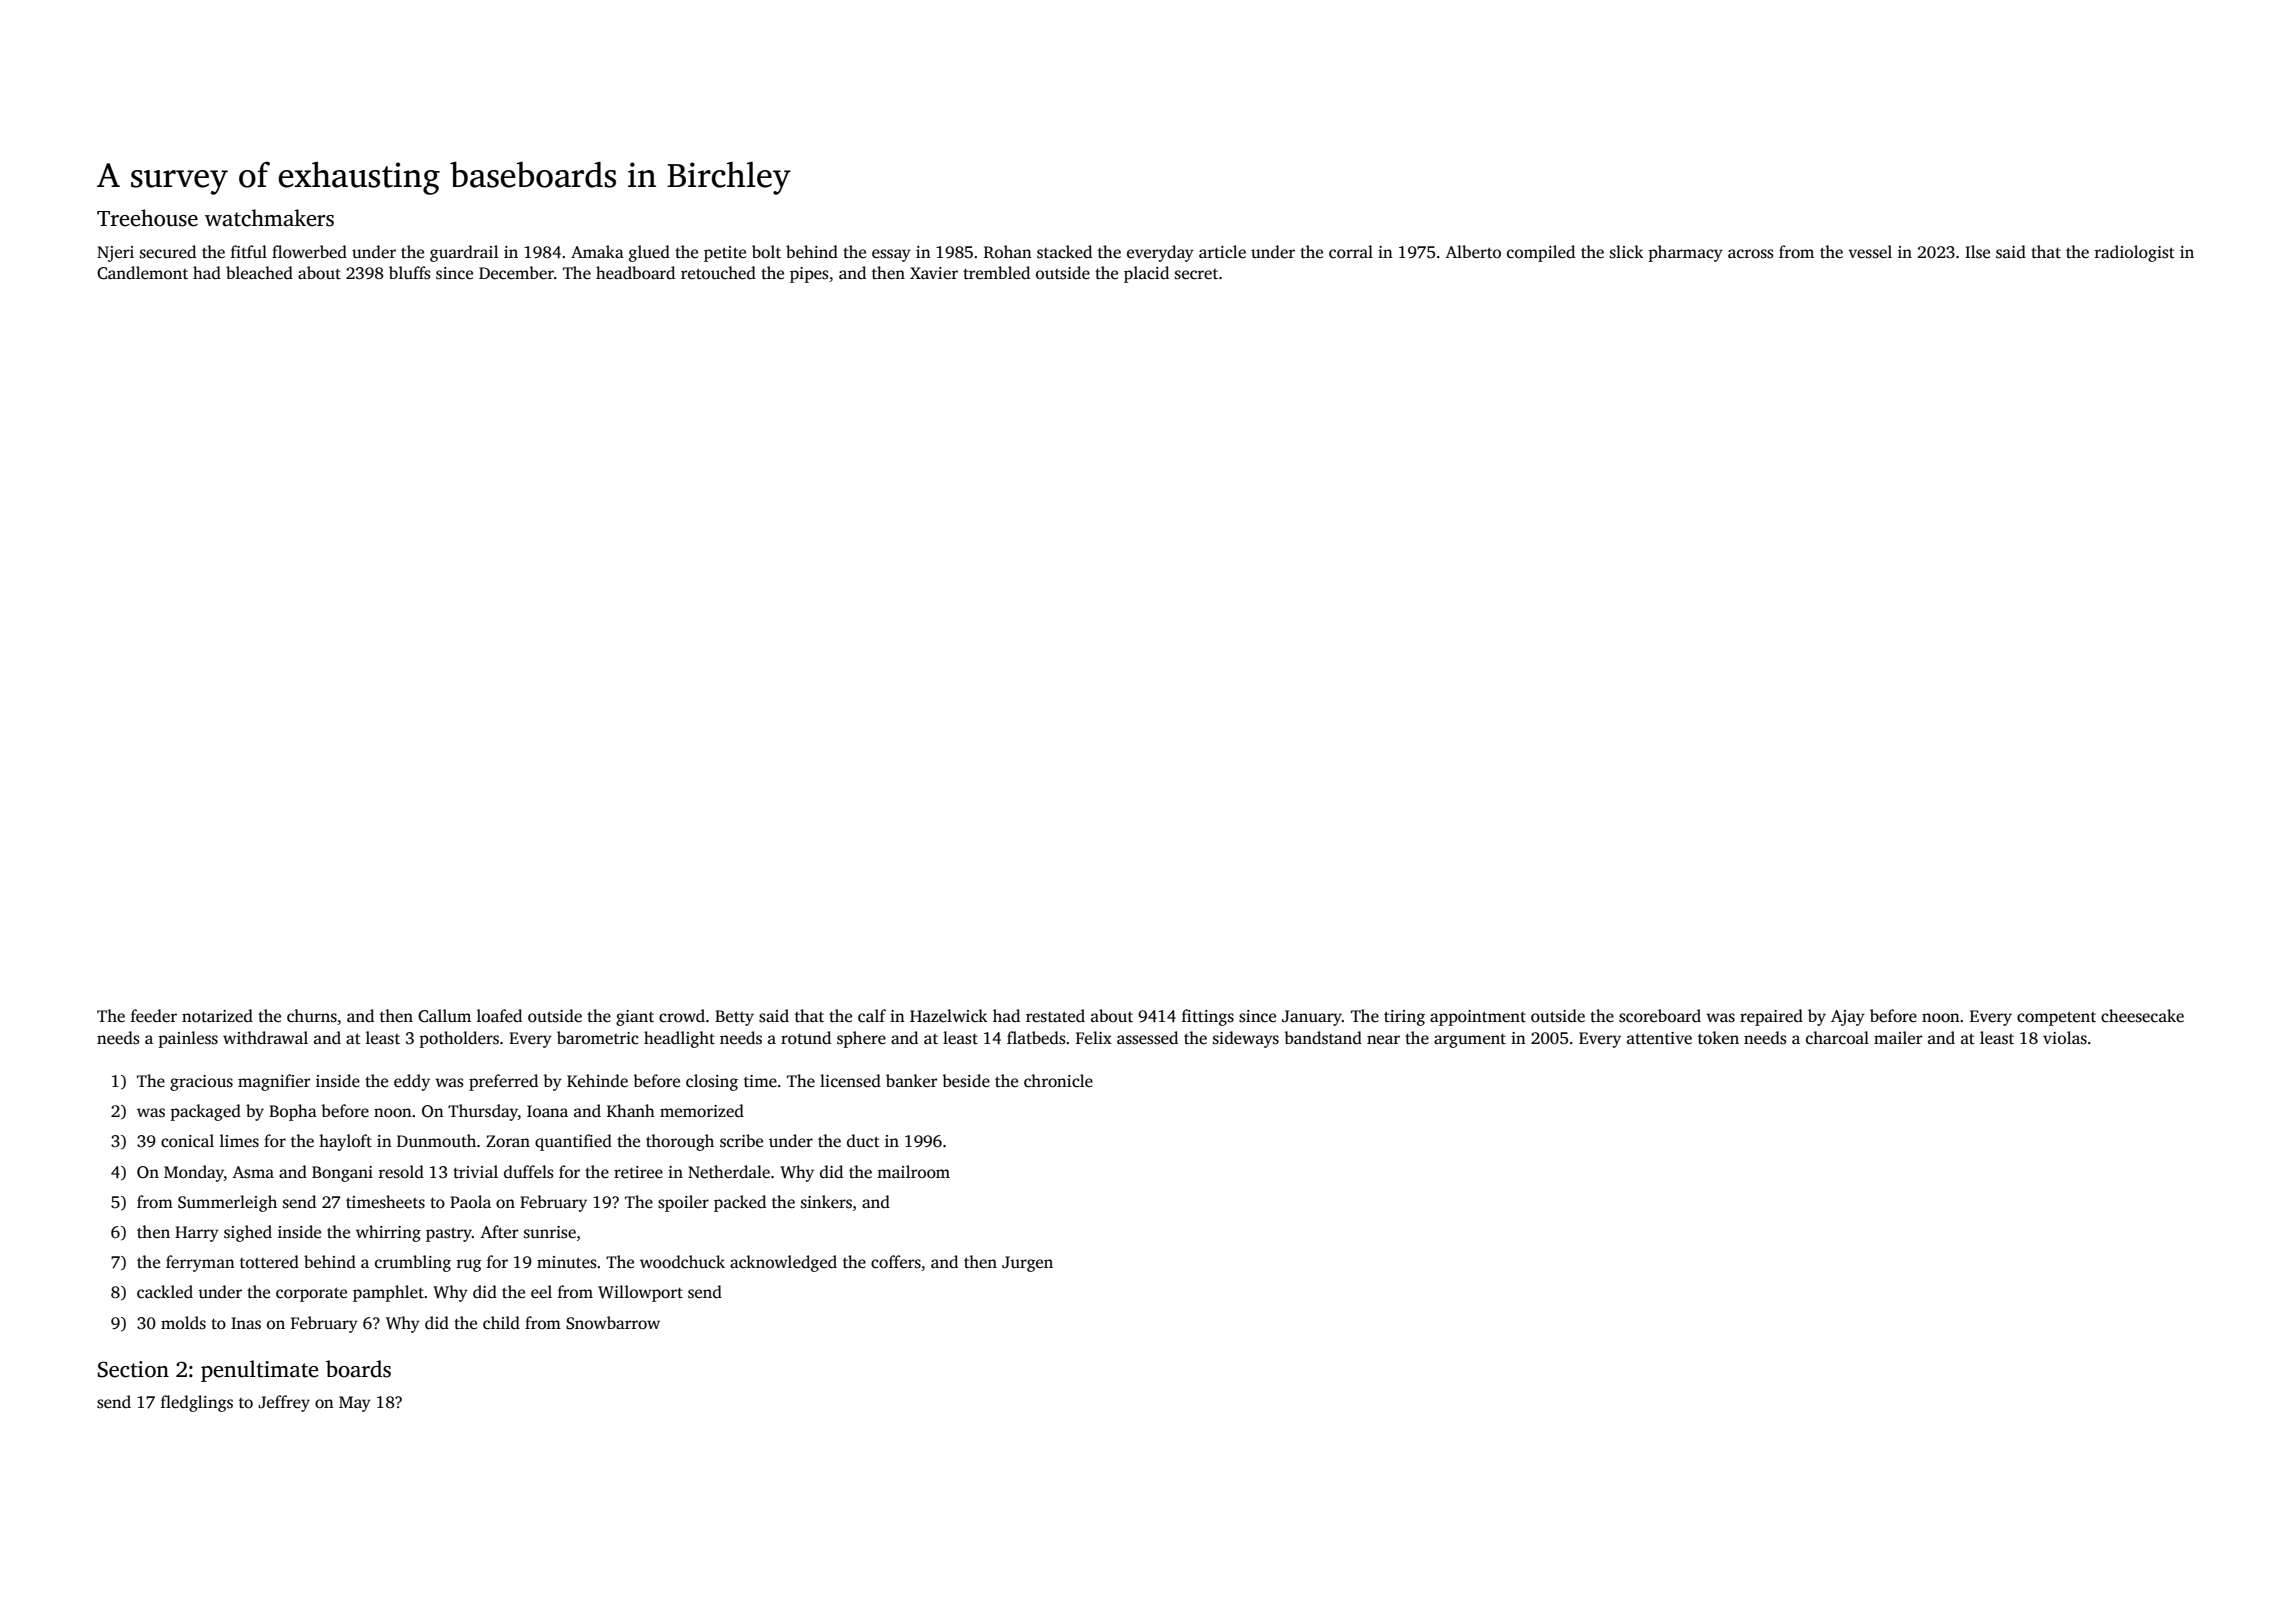 The image size is (2292, 1620). Describe the element at coordinates (1196, 274) in the screenshot. I see `secret` at that location.
